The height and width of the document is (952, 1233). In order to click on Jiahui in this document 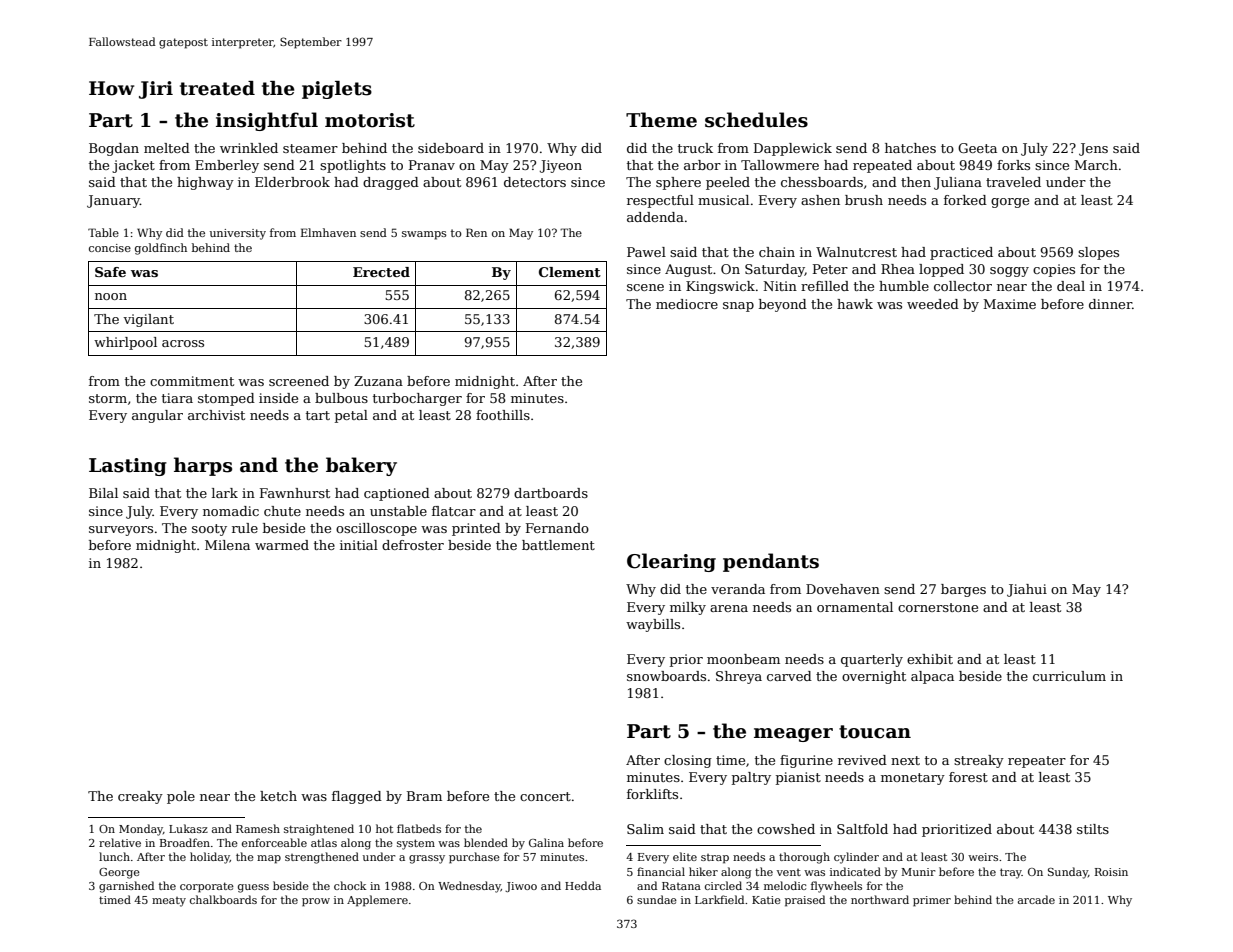, I will do `click(1027, 590)`.
